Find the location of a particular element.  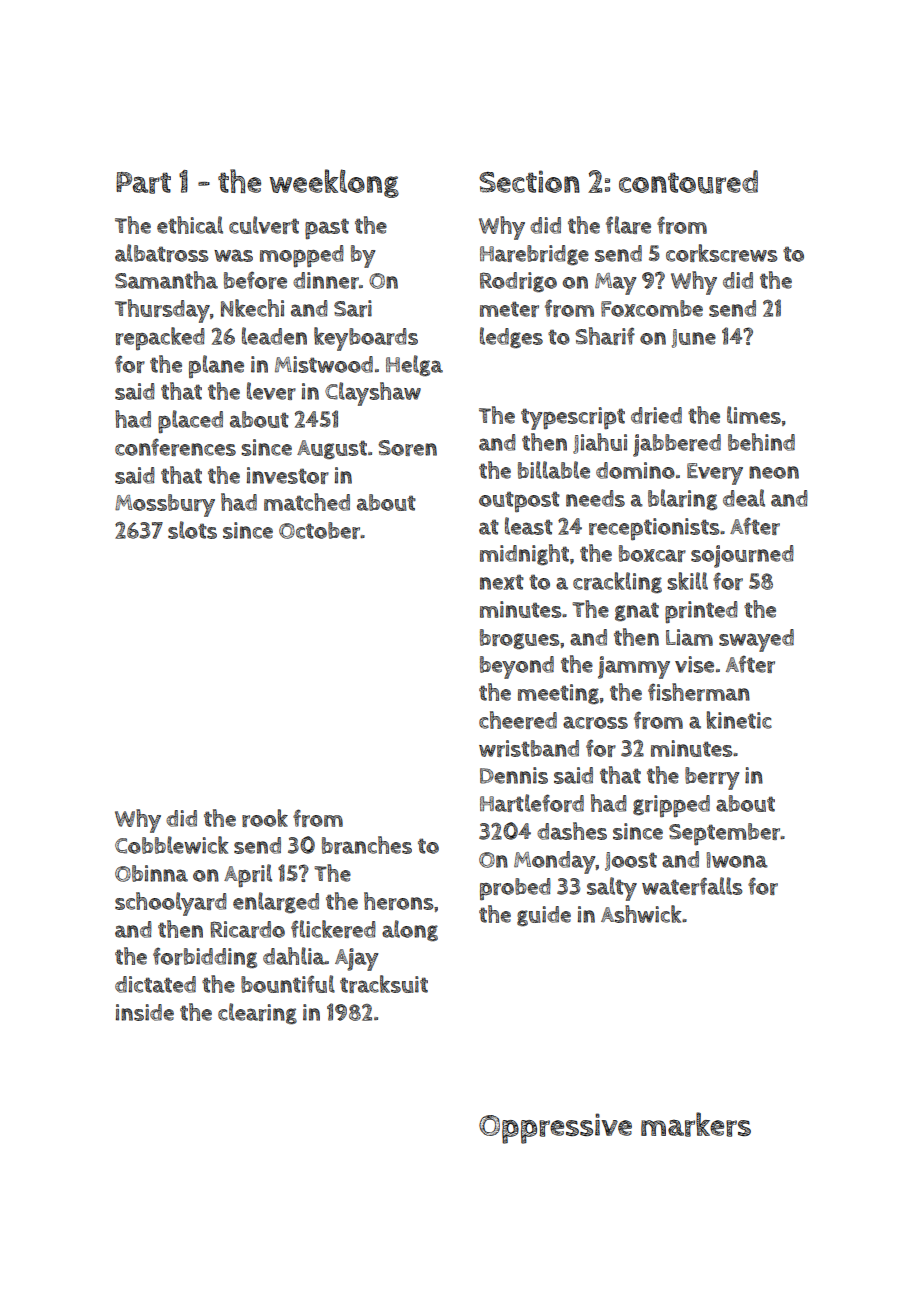

contoured is located at coordinates (688, 182).
